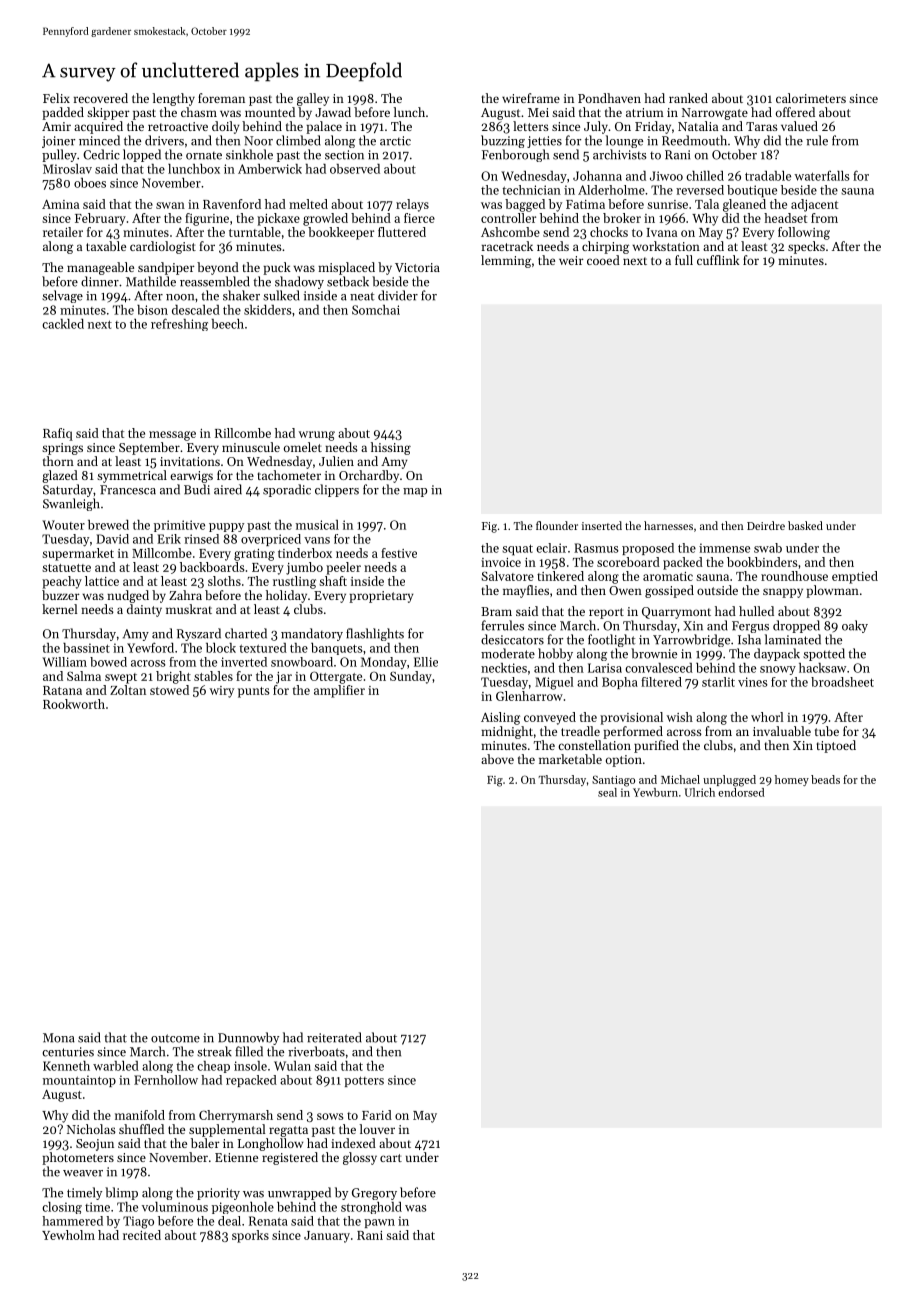  Describe the element at coordinates (78, 1158) in the screenshot. I see `photometers` at that location.
